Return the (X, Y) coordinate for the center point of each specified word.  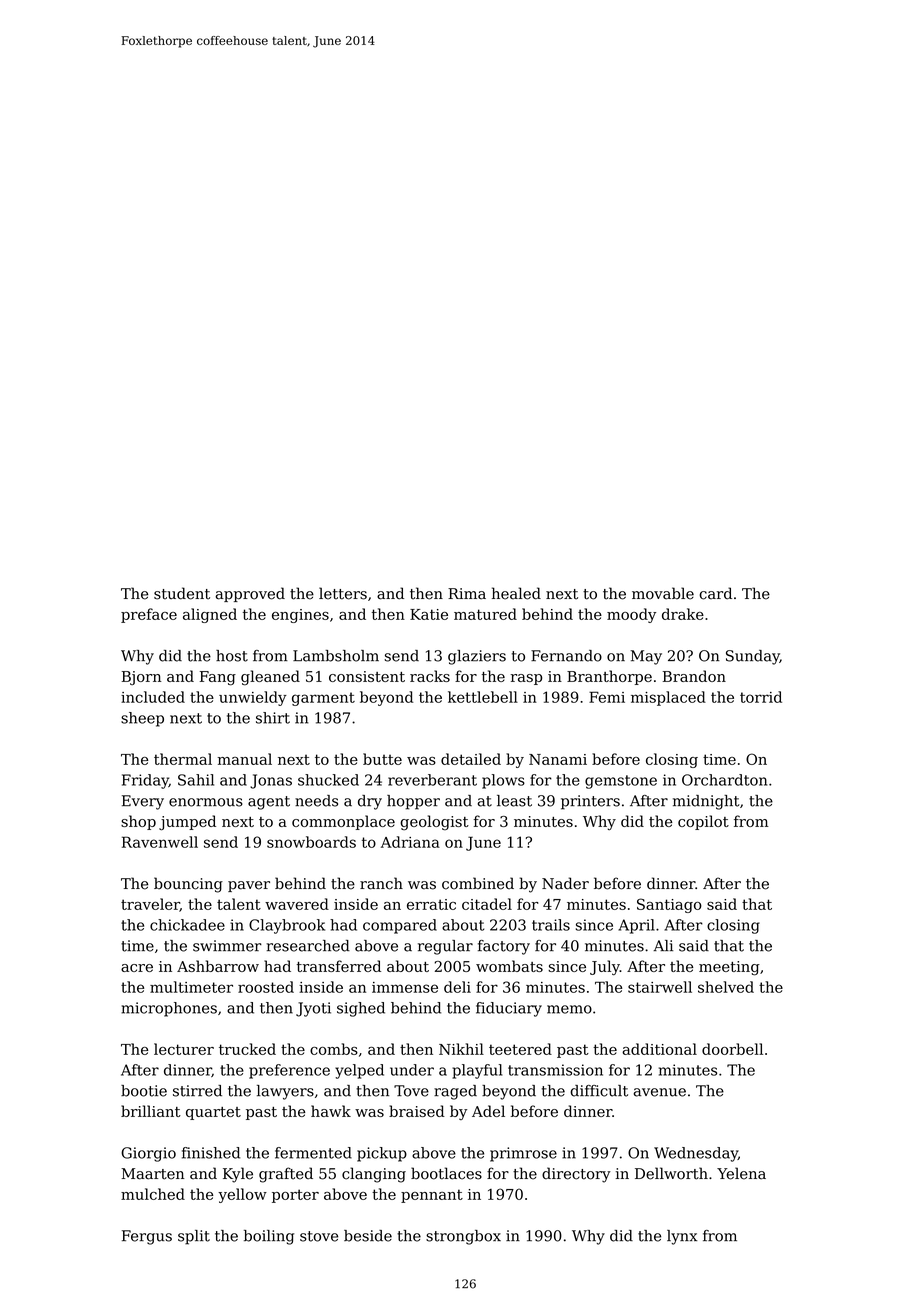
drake (683, 614)
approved (250, 594)
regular (445, 947)
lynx (682, 1237)
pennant (432, 1196)
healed (516, 593)
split (194, 1237)
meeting (729, 968)
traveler (150, 905)
